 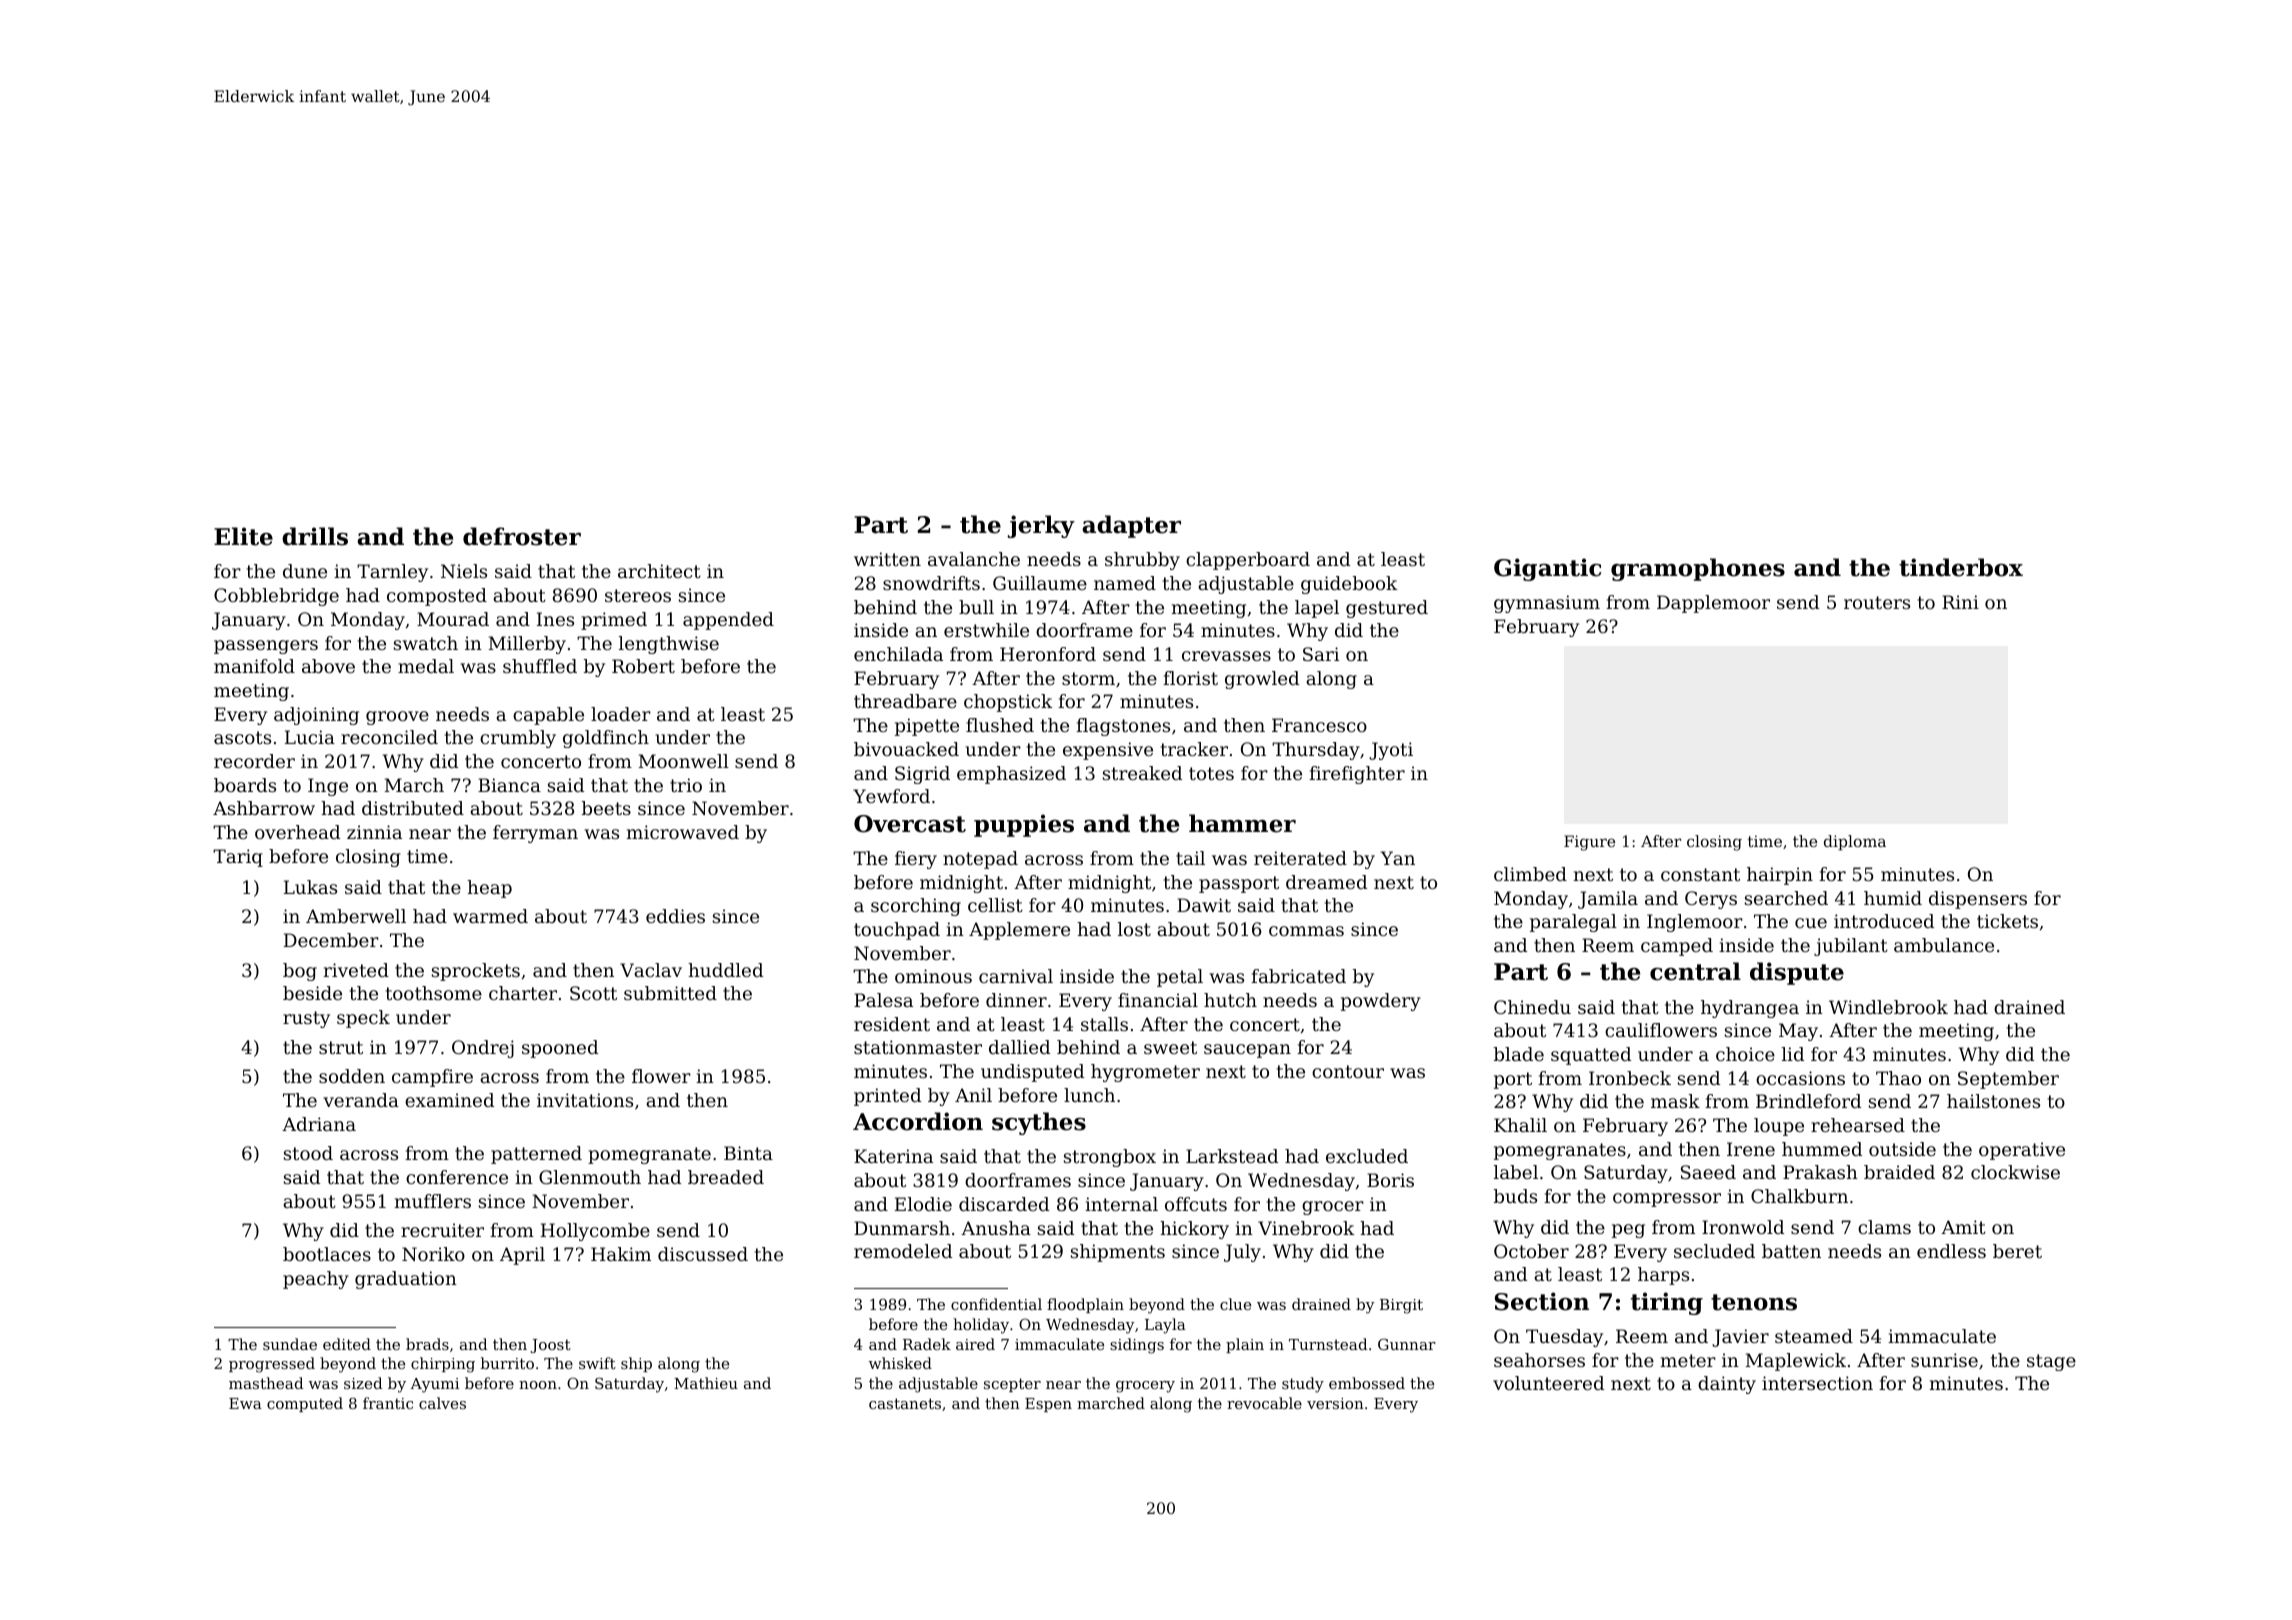 I want to click on Elite, so click(x=243, y=536).
